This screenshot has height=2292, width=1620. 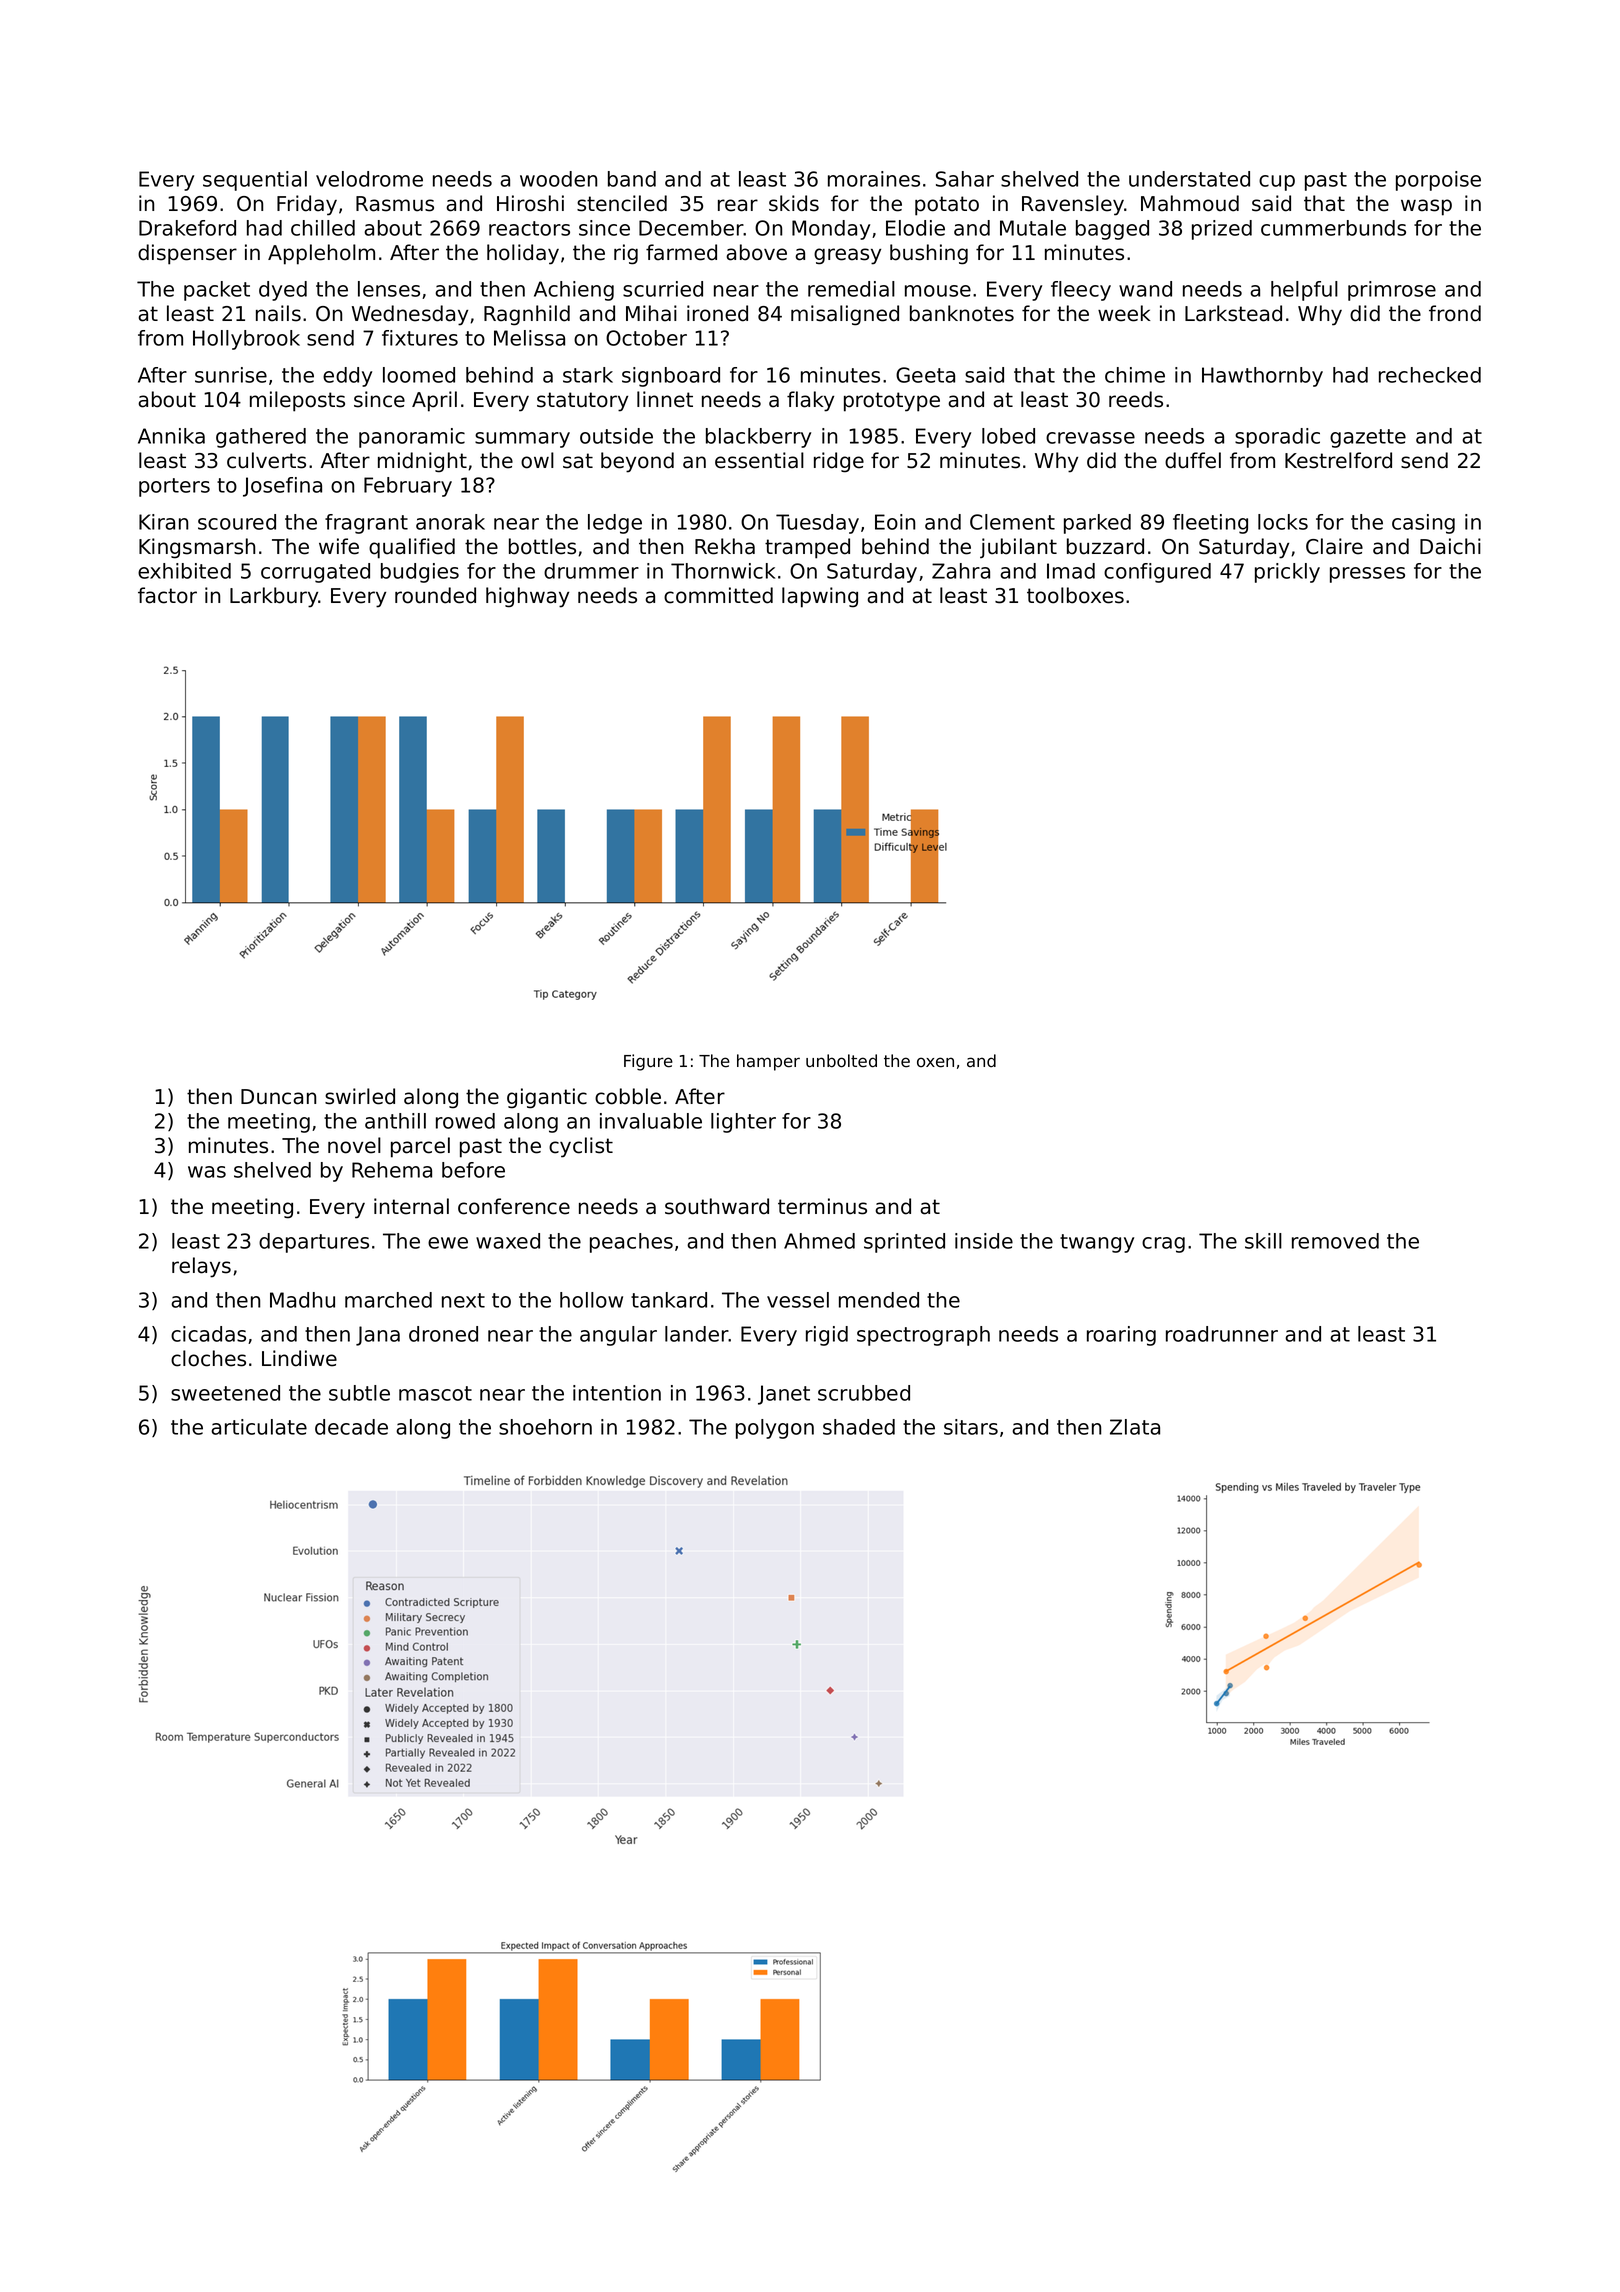 What do you see at coordinates (314, 1243) in the screenshot?
I see `departures` at bounding box center [314, 1243].
